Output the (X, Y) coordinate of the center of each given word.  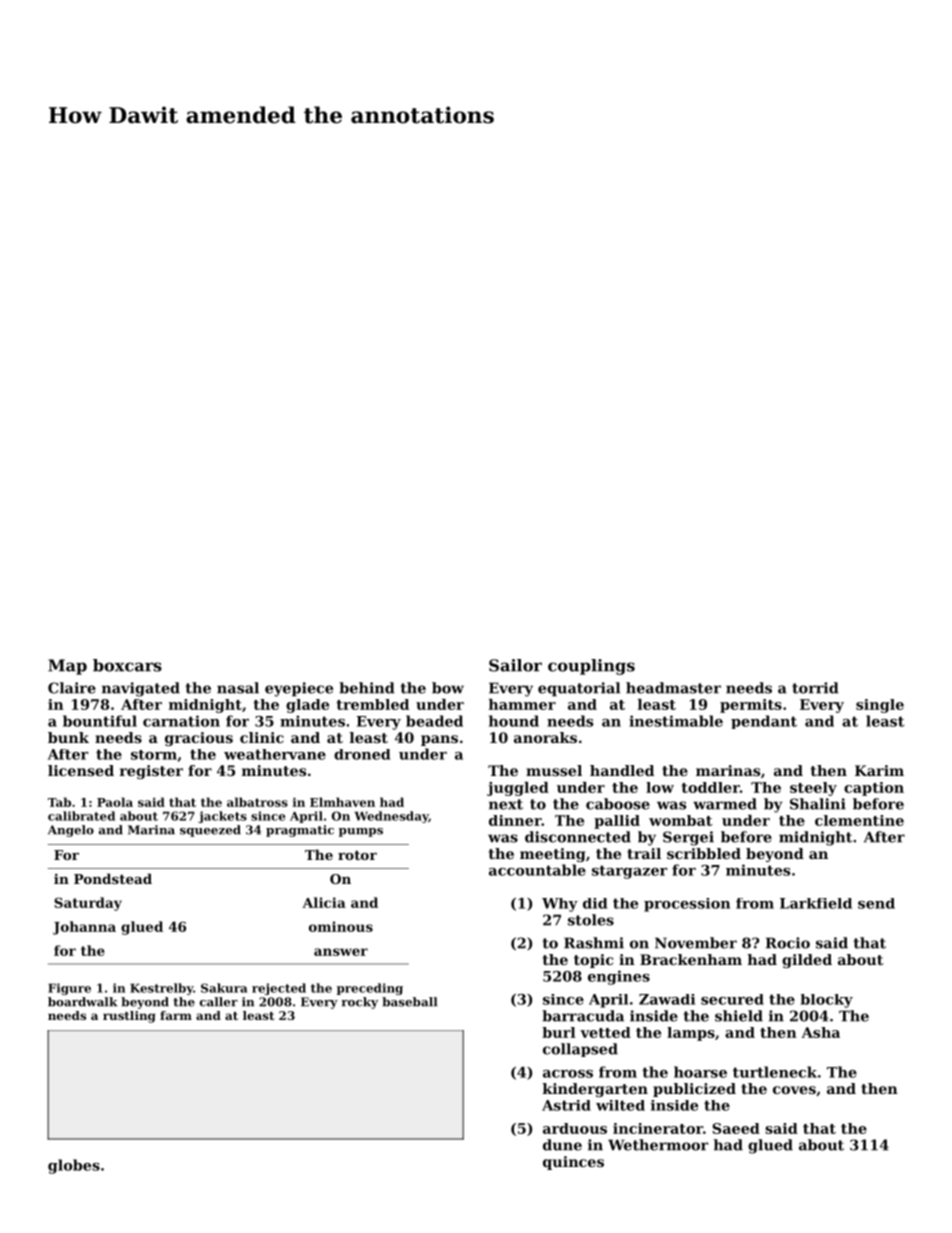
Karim (879, 770)
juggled (518, 789)
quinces (573, 1163)
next (506, 804)
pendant (764, 722)
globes (74, 1166)
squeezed (210, 831)
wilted (620, 1105)
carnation (181, 721)
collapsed (580, 1050)
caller (219, 1002)
